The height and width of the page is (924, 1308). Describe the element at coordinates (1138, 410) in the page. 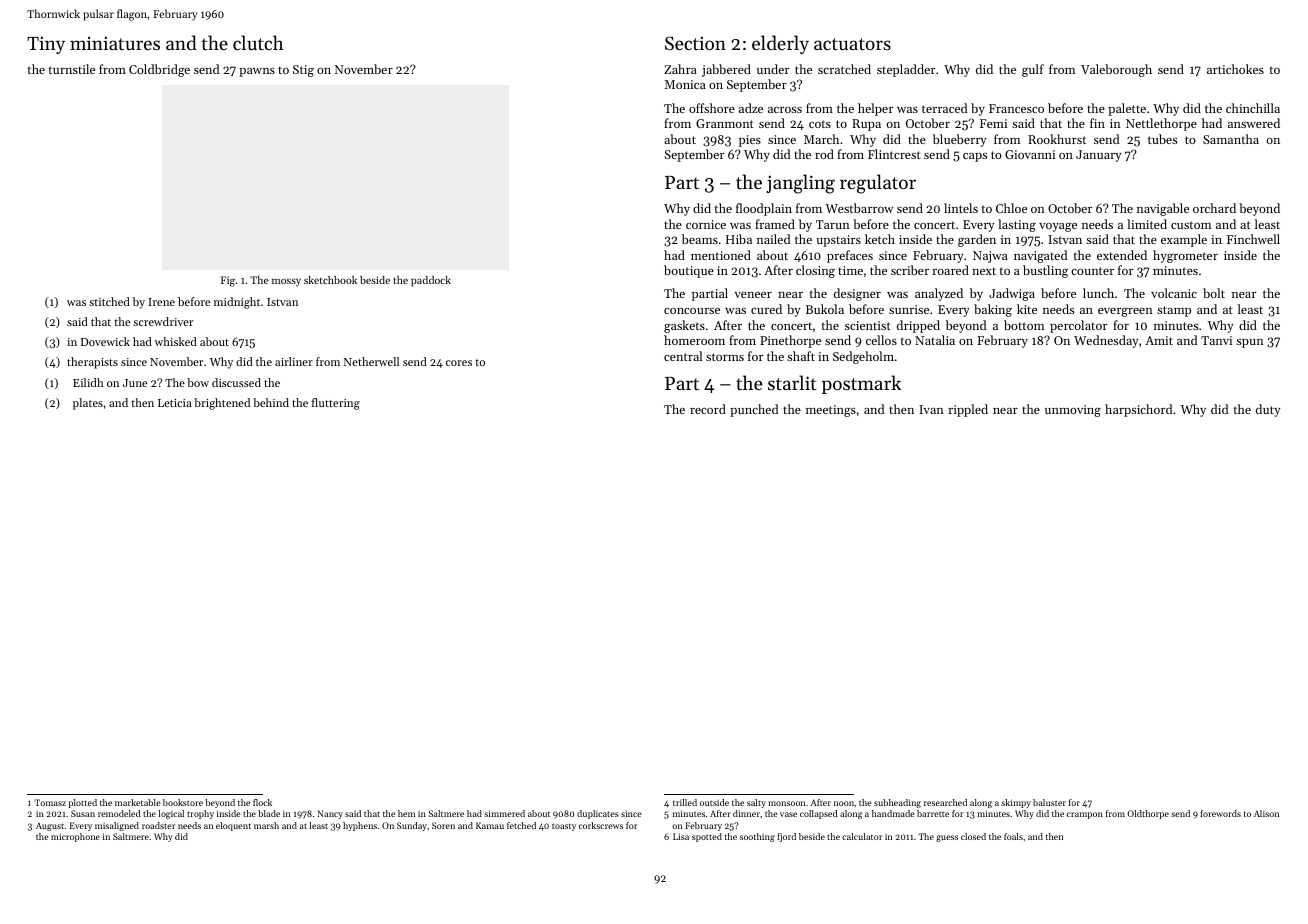

I see `harpsichord` at that location.
